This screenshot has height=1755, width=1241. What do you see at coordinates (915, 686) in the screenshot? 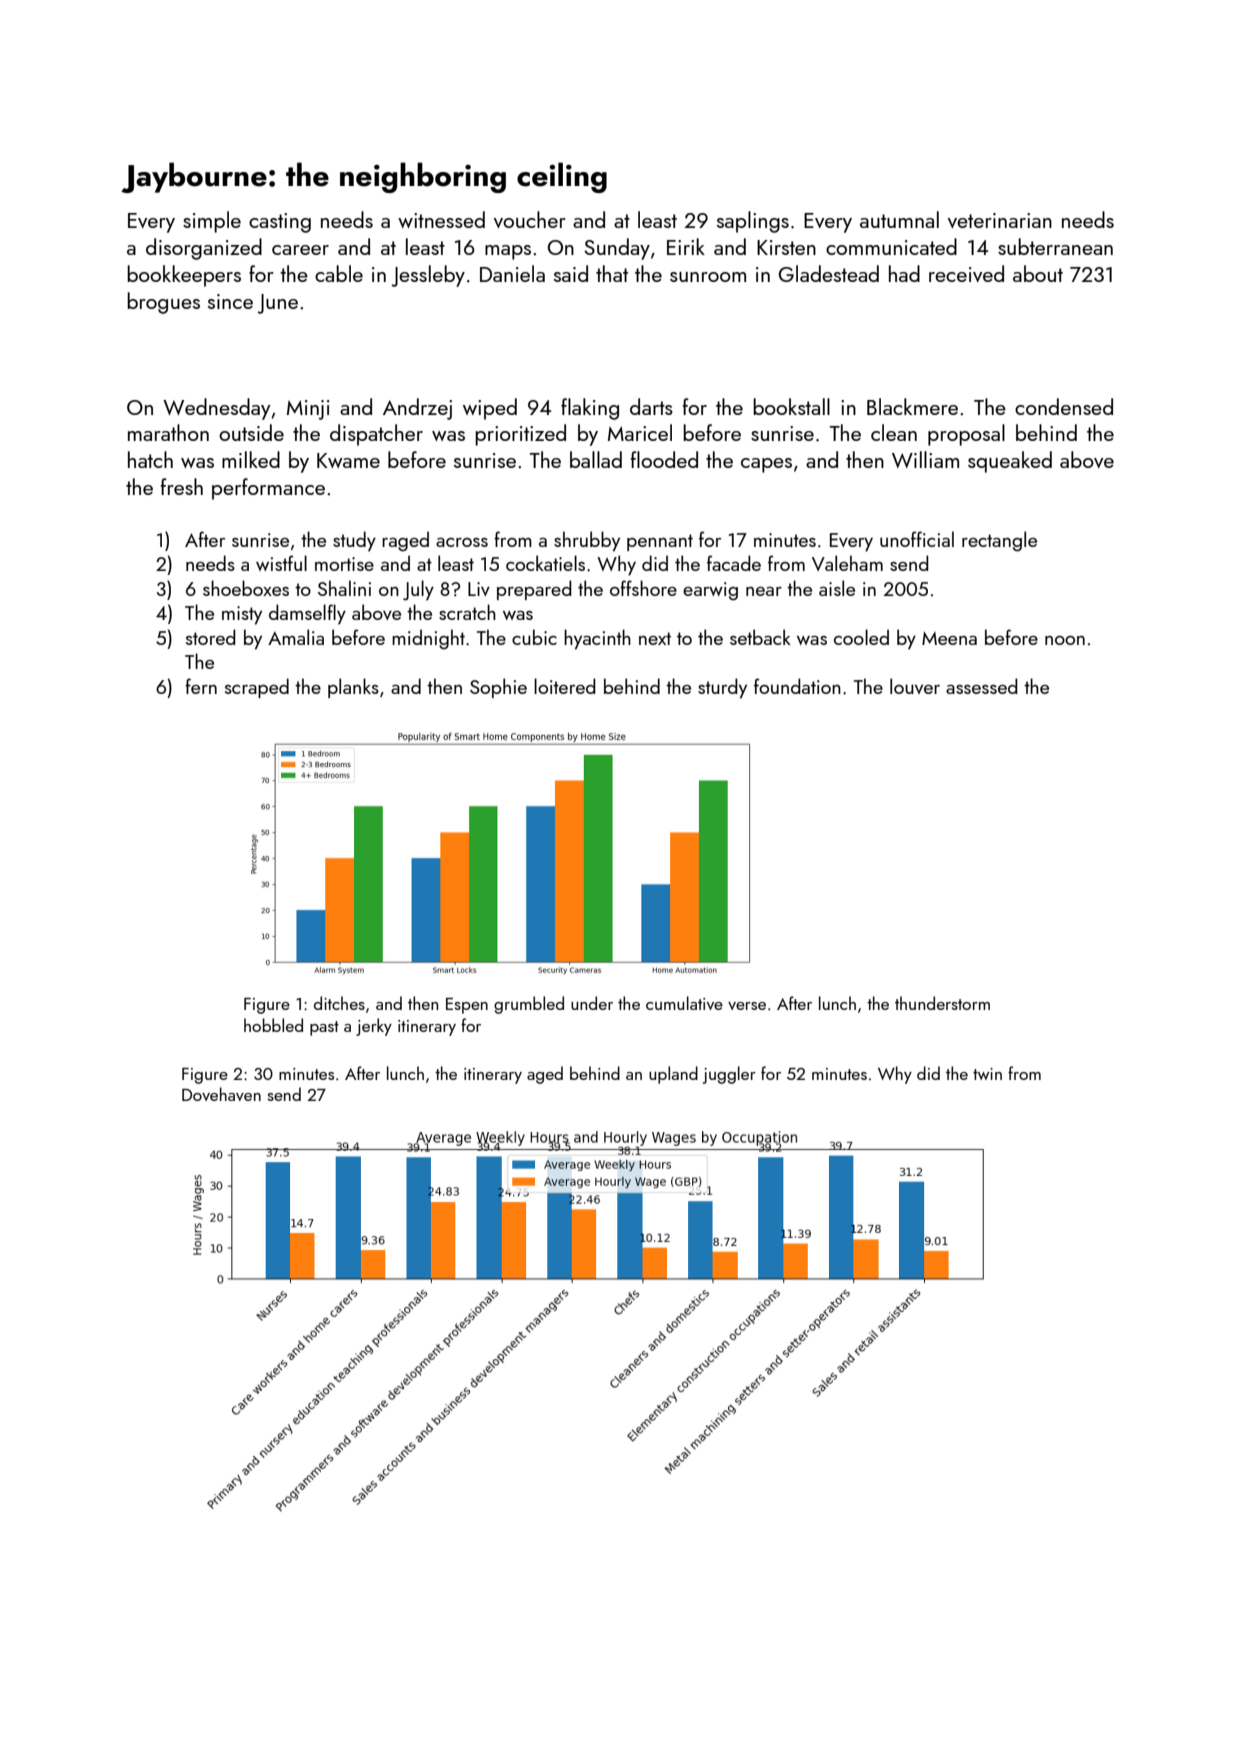
I see `louver` at bounding box center [915, 686].
